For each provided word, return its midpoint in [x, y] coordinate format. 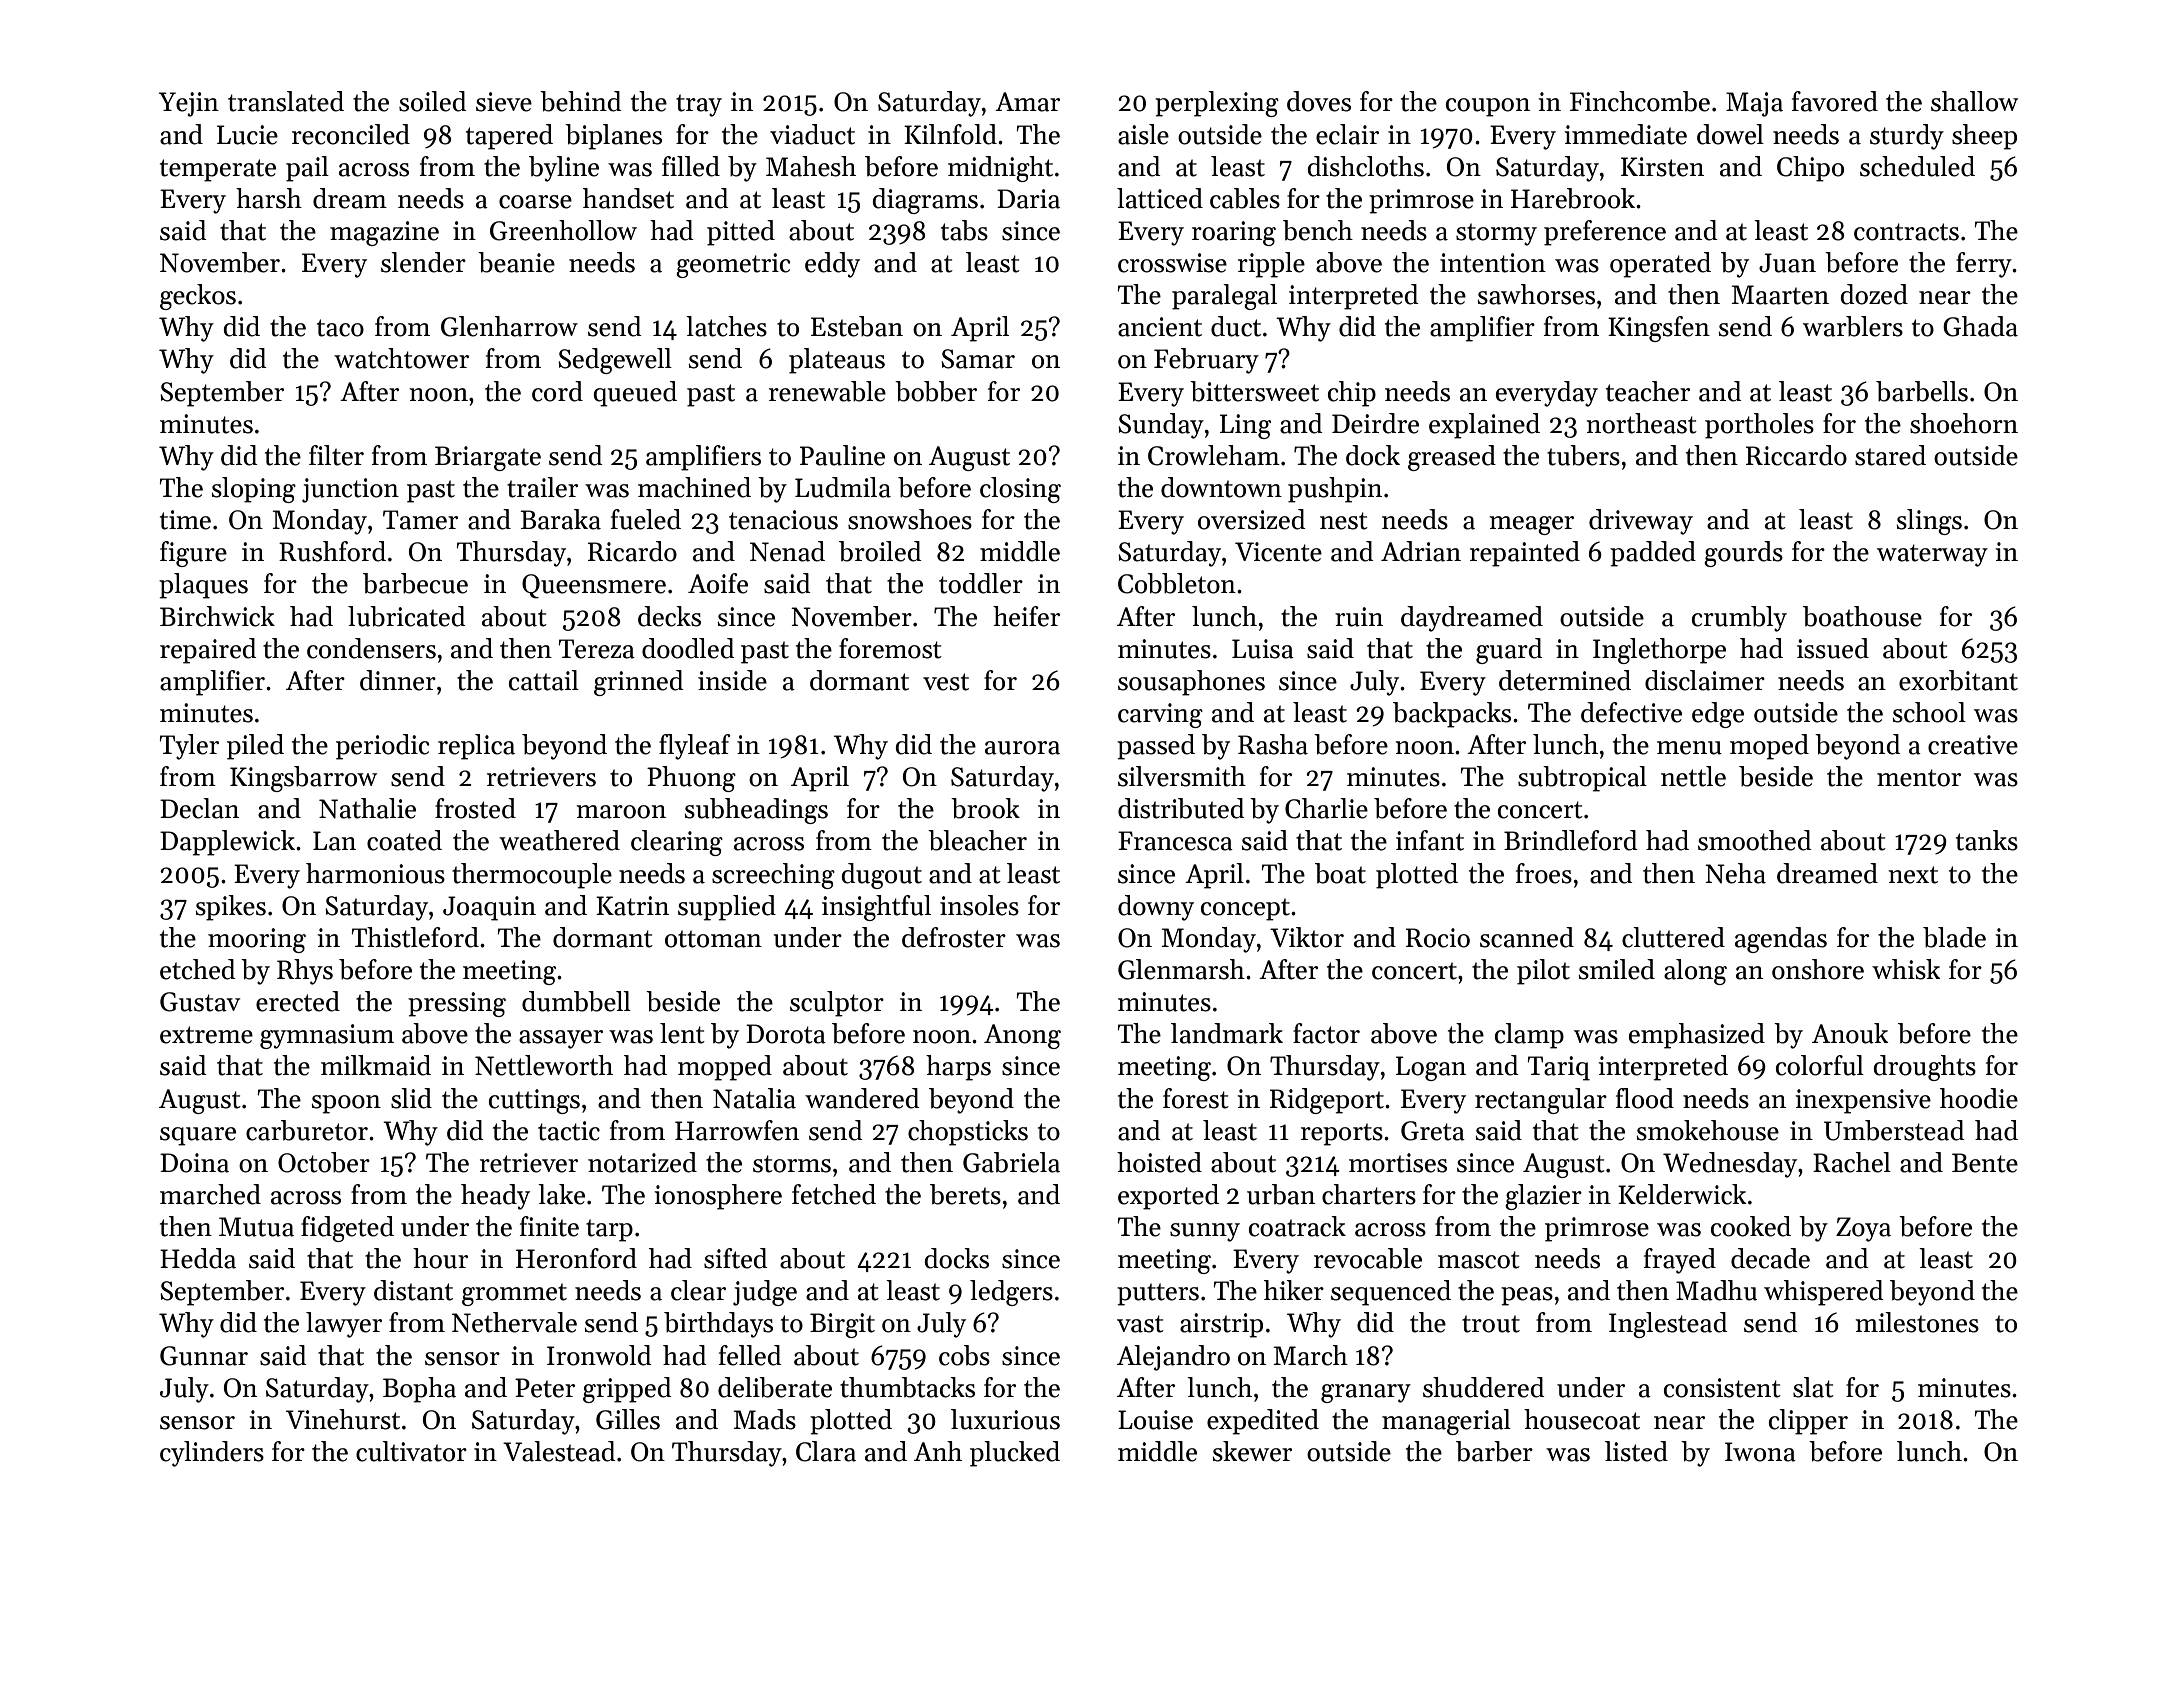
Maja [1754, 104]
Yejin [189, 104]
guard [1509, 651]
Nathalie [367, 808]
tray [699, 105]
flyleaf [695, 747]
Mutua [256, 1227]
